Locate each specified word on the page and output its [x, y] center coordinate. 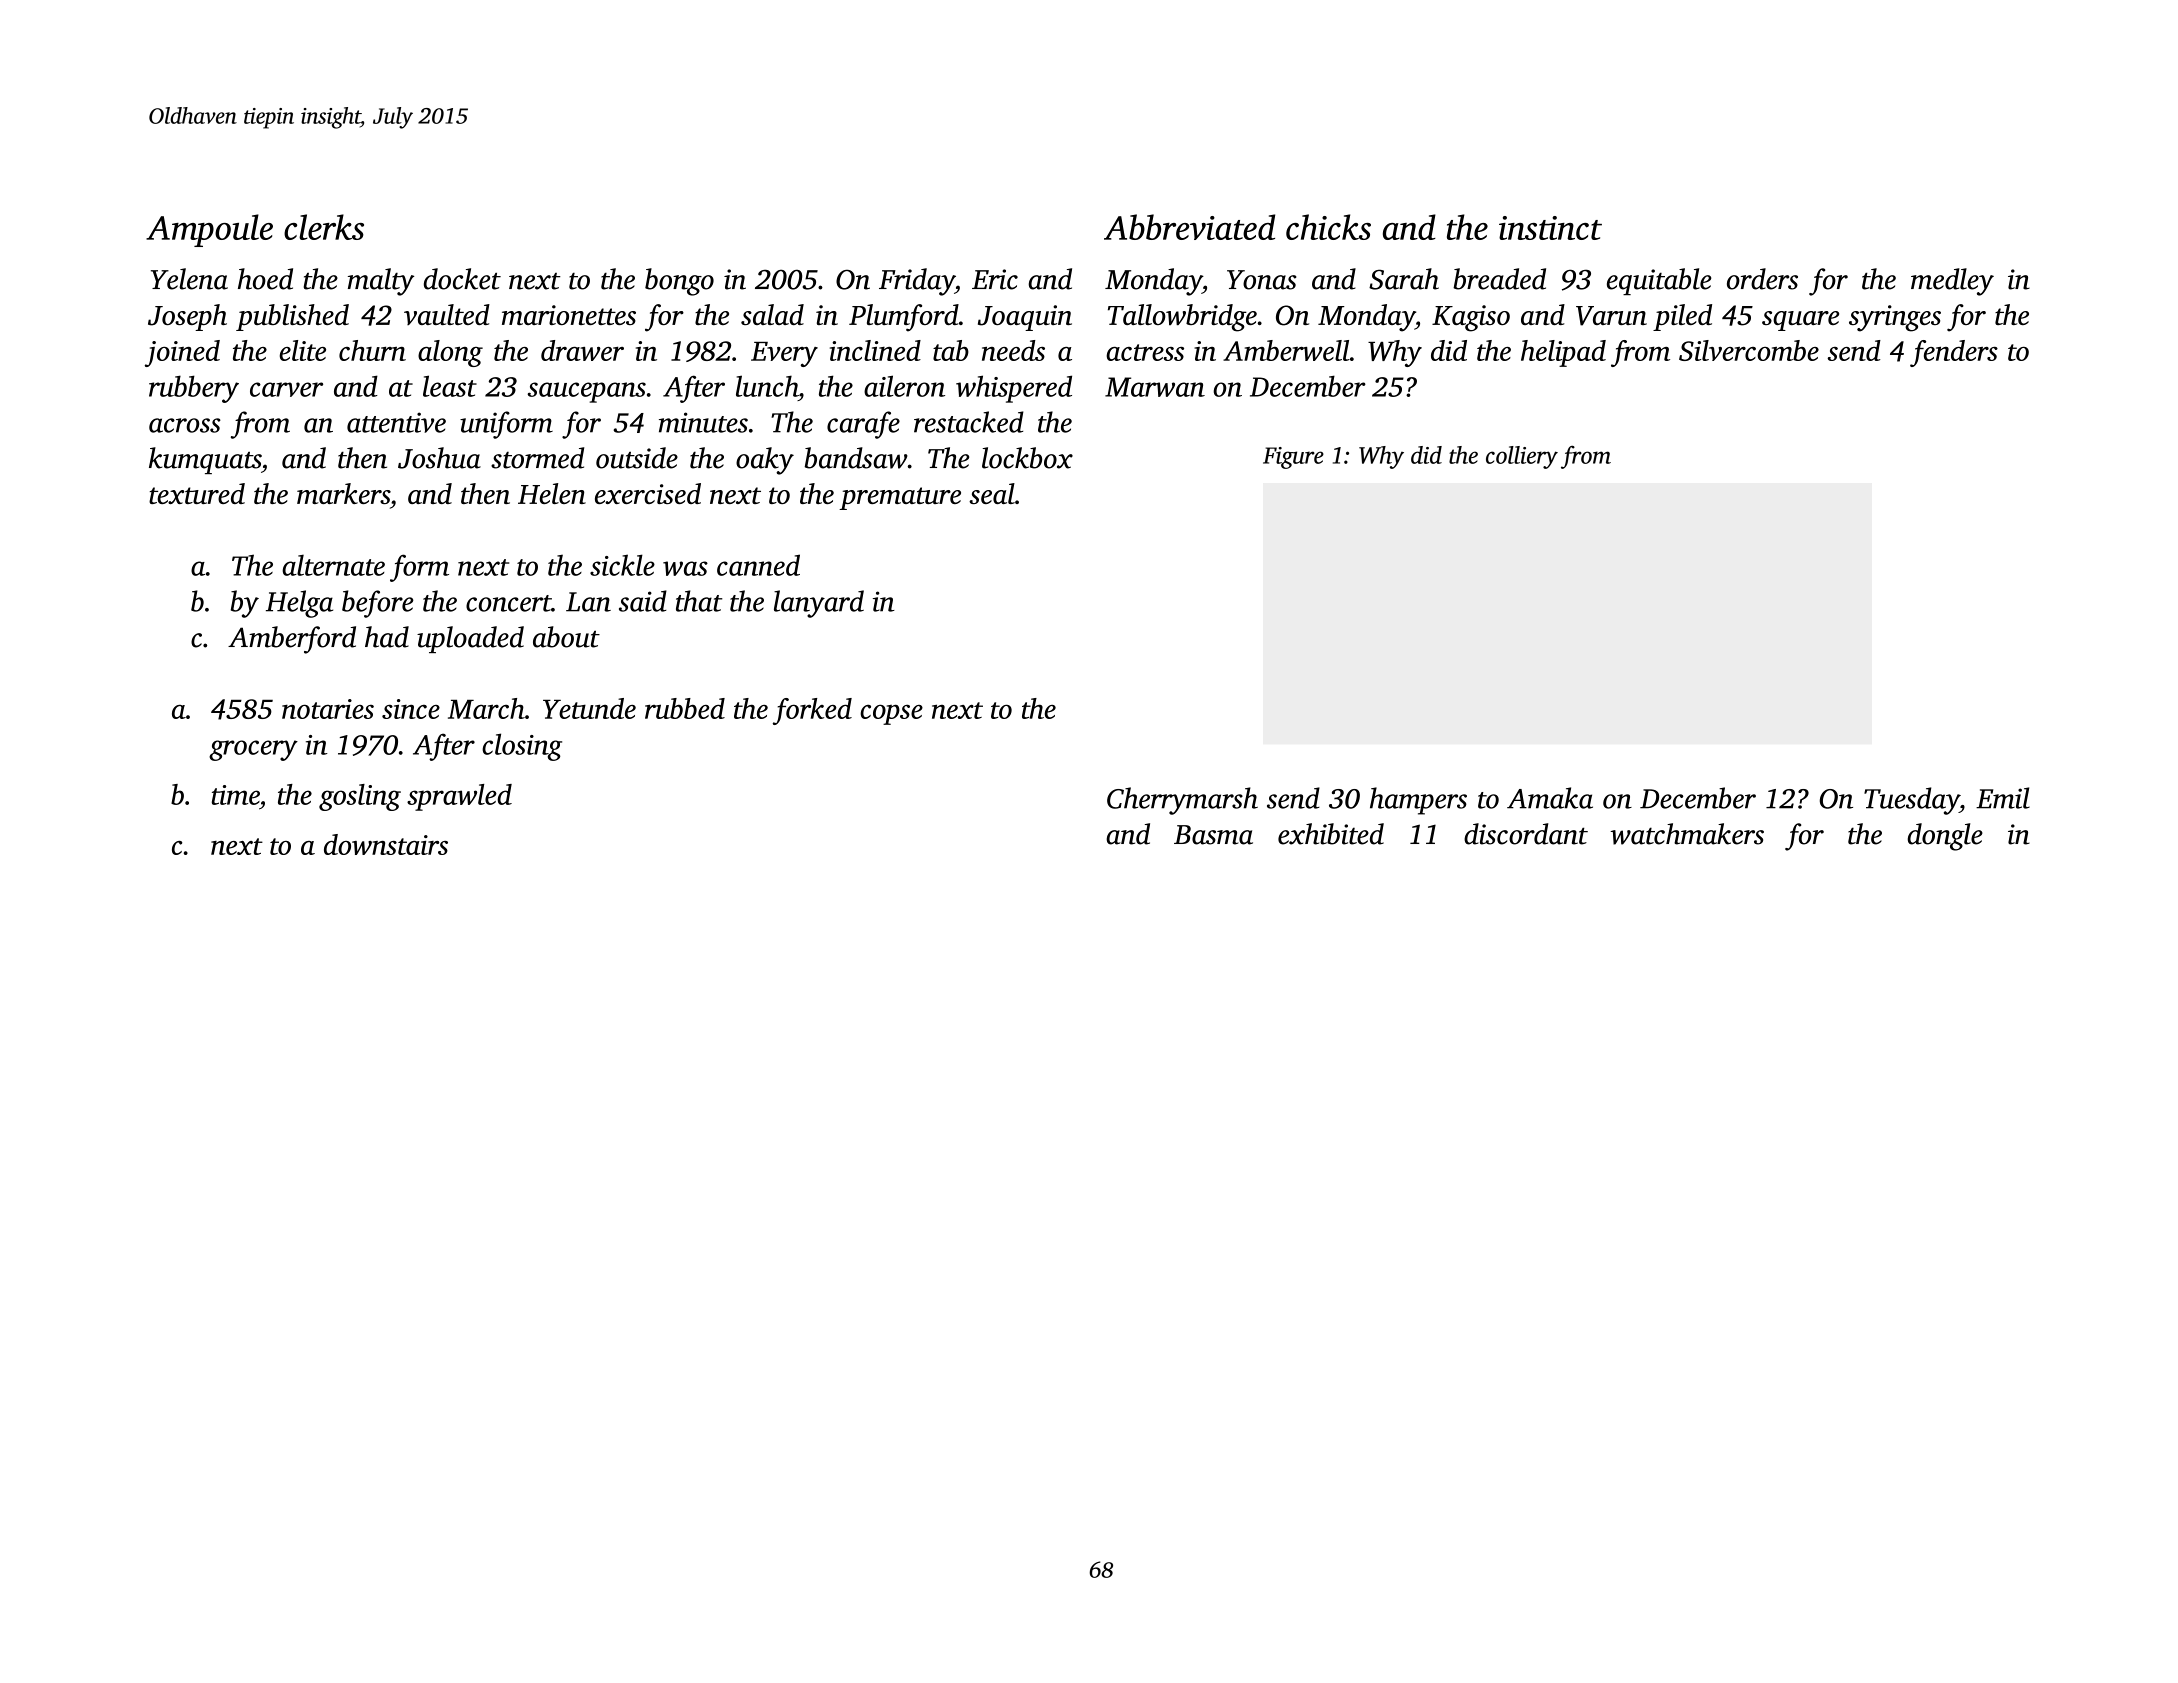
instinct [1550, 228]
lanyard [819, 604]
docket [462, 279]
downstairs [386, 844]
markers [343, 493]
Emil [2003, 798]
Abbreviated [1189, 227]
